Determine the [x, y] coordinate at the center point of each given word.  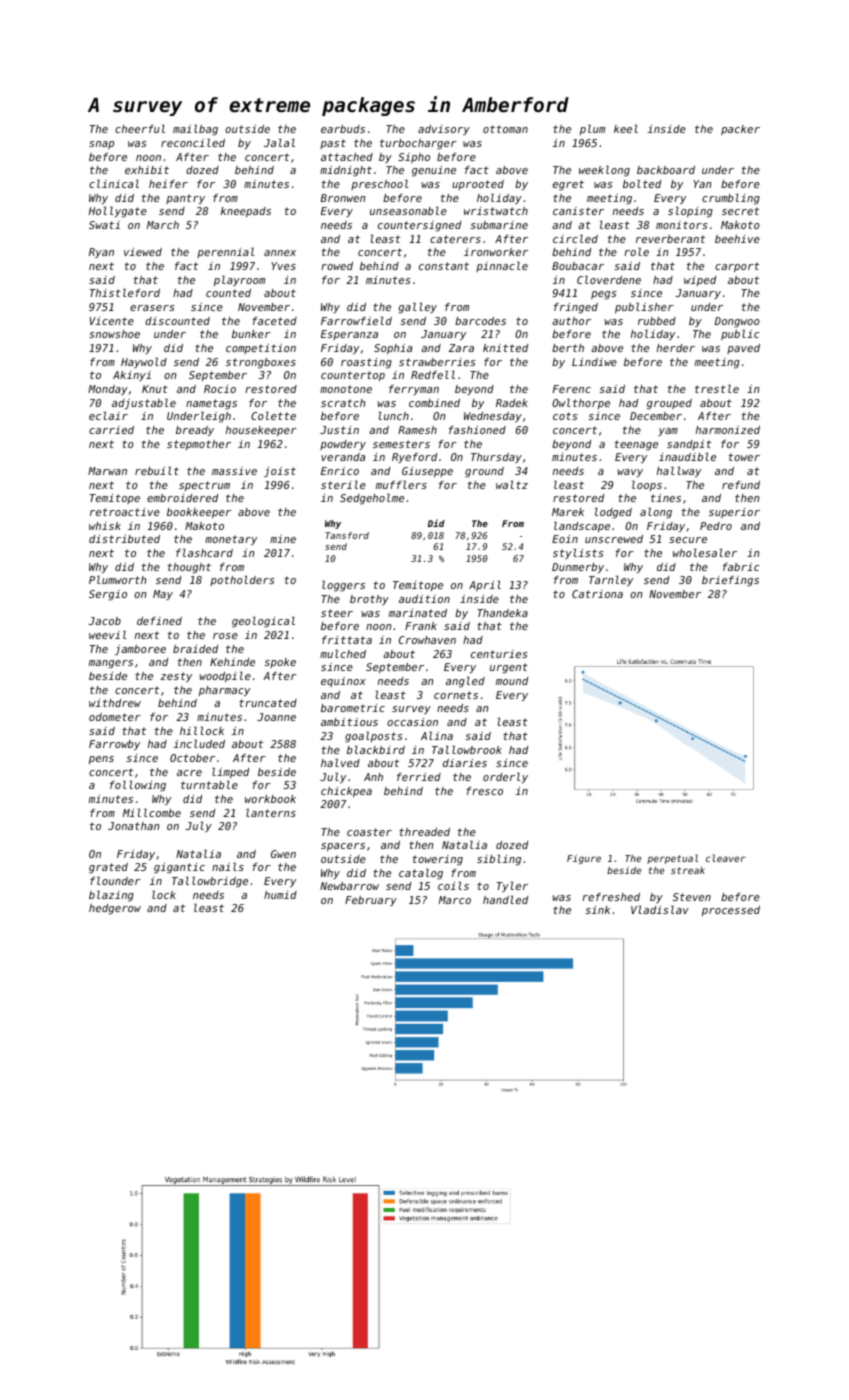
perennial [225, 253]
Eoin [565, 539]
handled [505, 900]
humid [280, 895]
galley [417, 308]
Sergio [108, 595]
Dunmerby [578, 568]
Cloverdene [609, 280]
